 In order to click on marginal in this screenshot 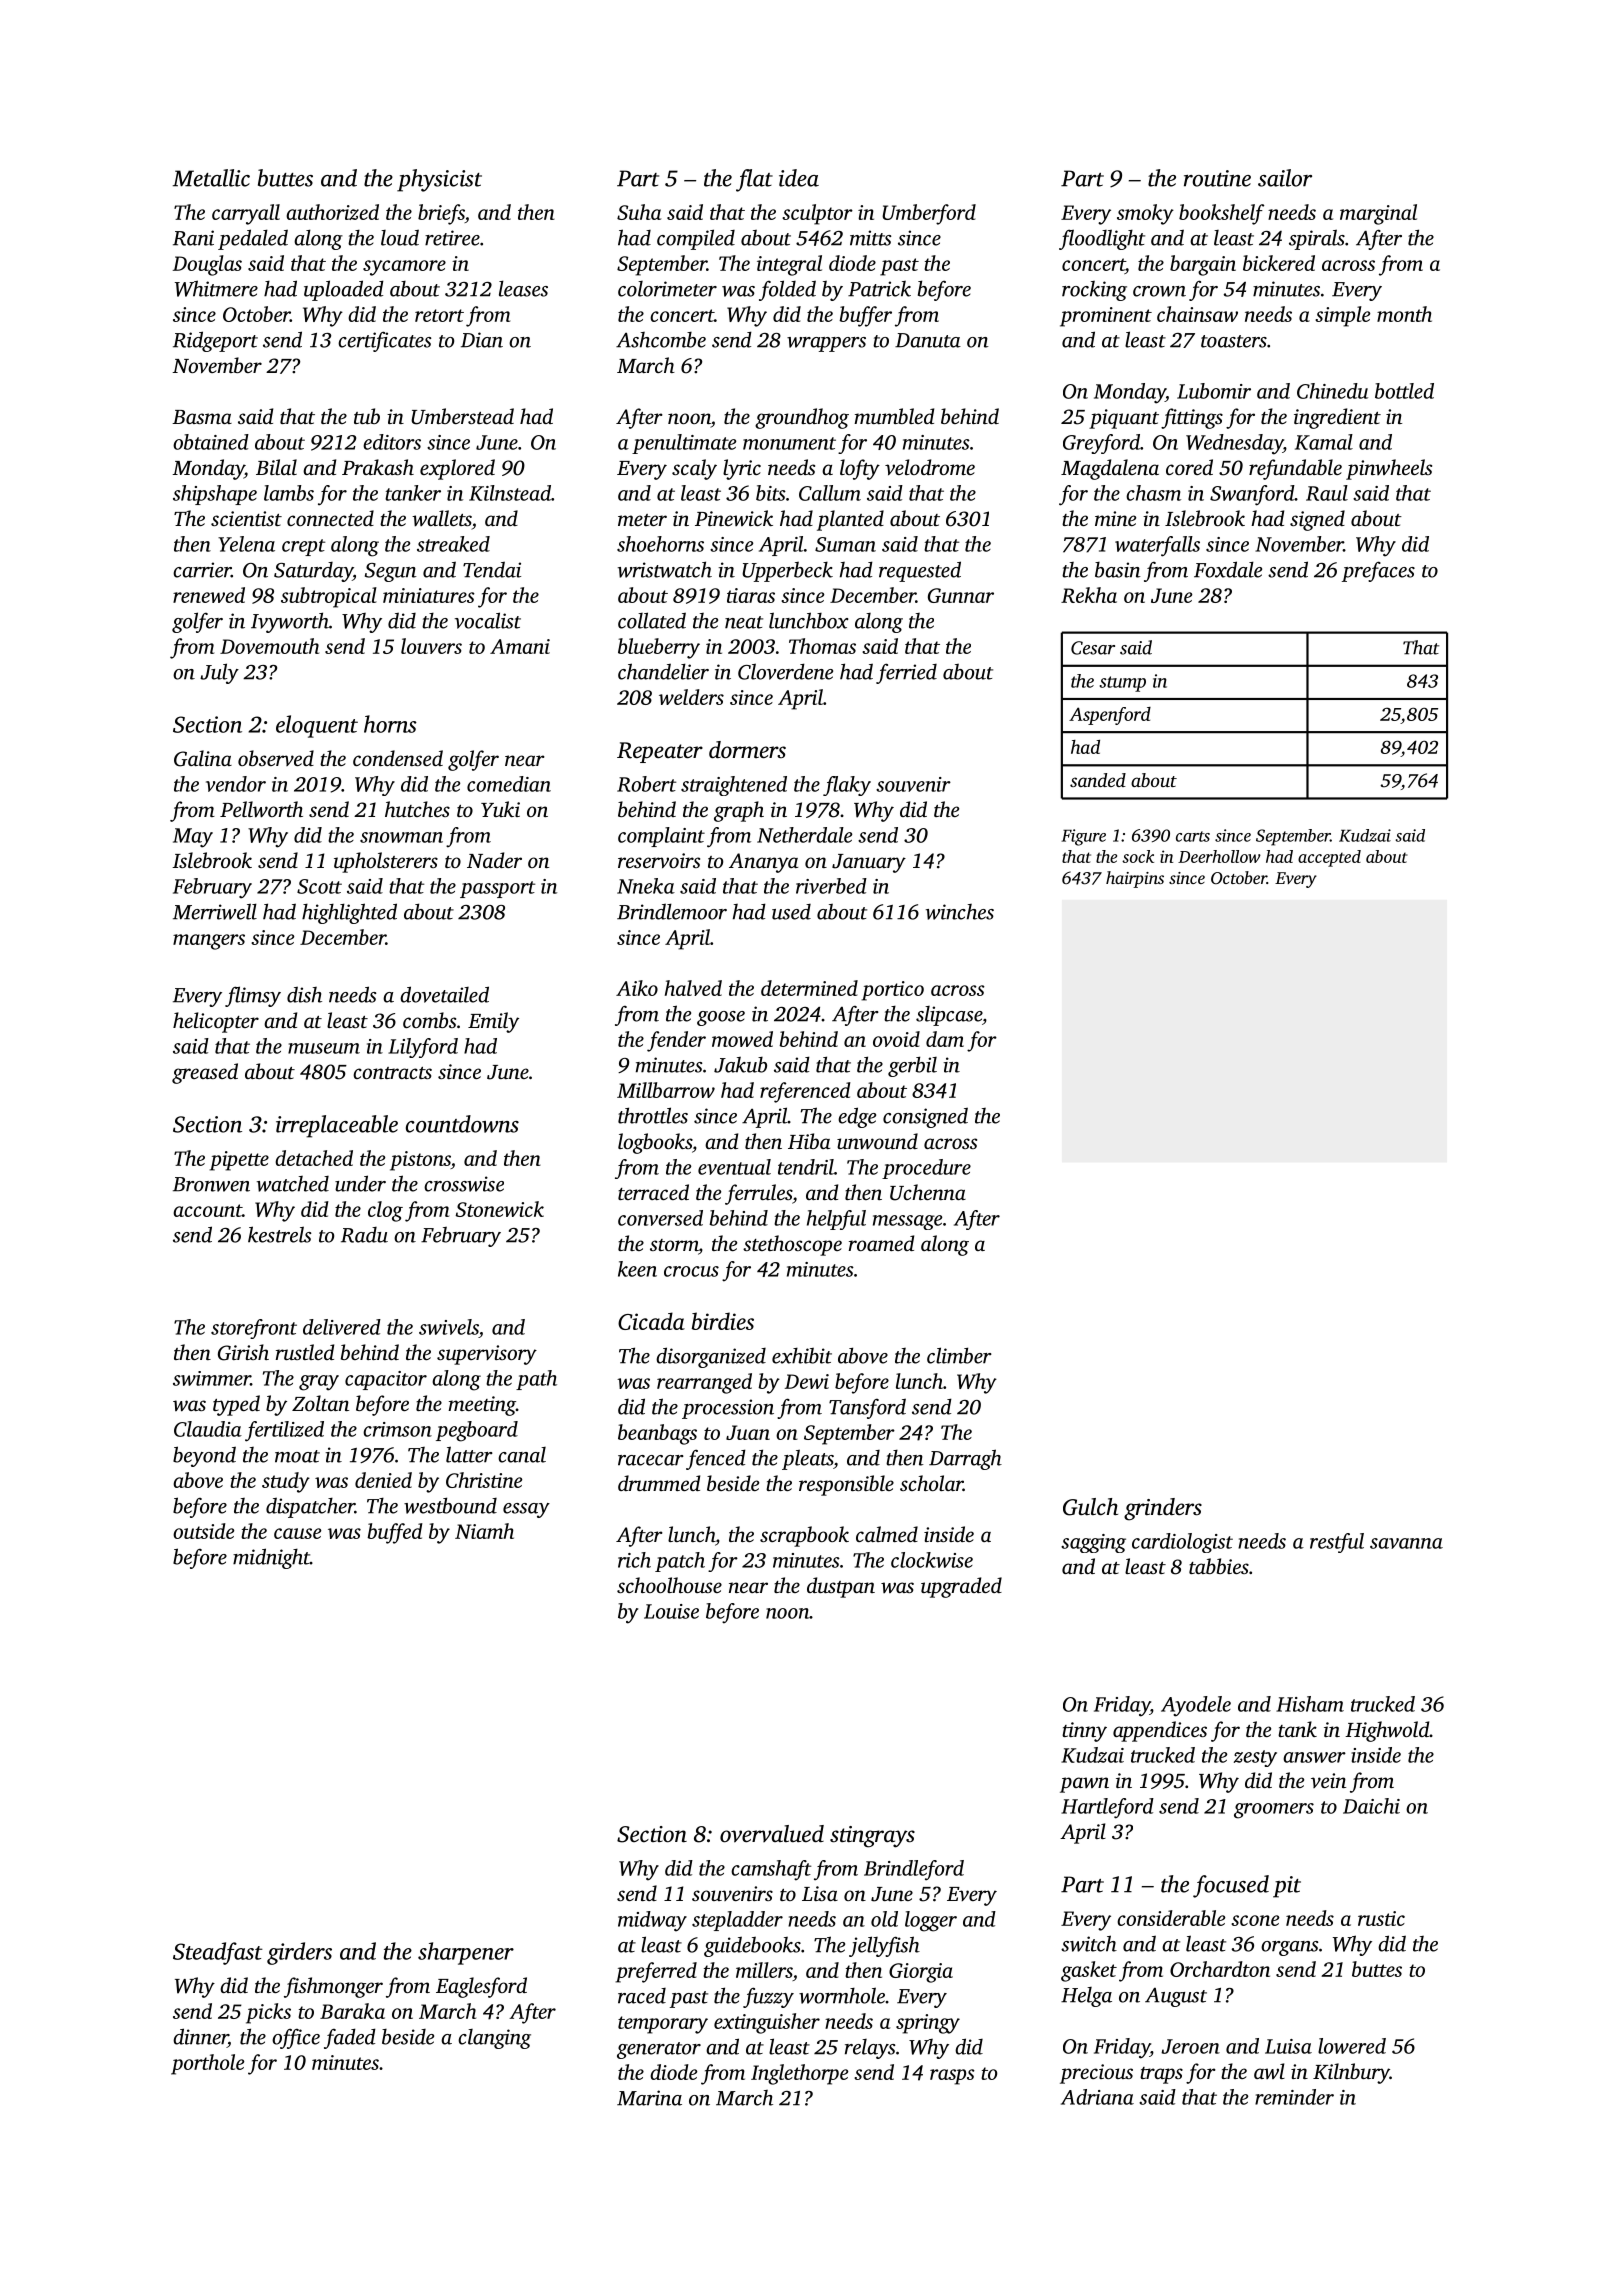, I will do `click(1378, 214)`.
